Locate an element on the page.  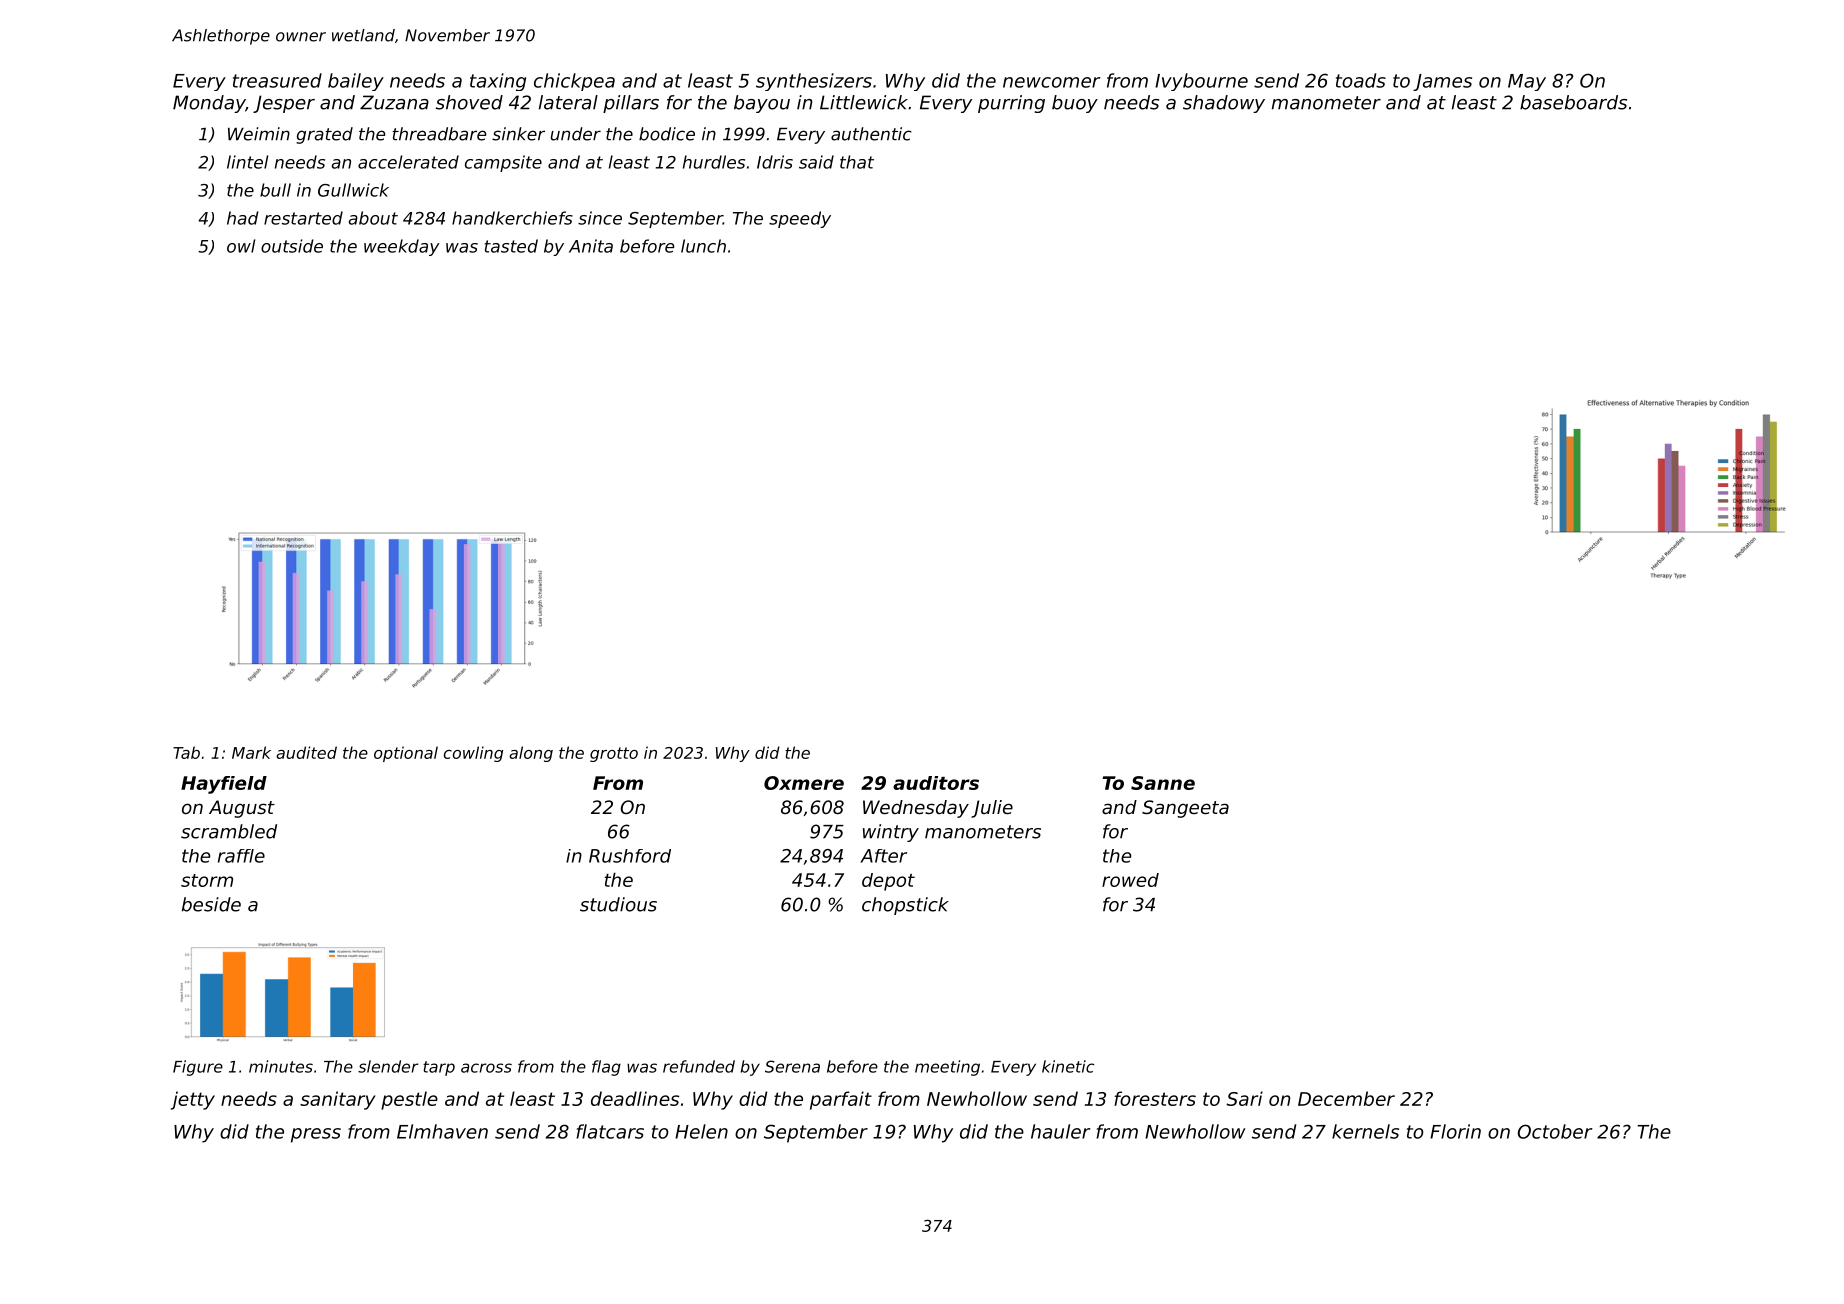
Idris is located at coordinates (775, 162).
